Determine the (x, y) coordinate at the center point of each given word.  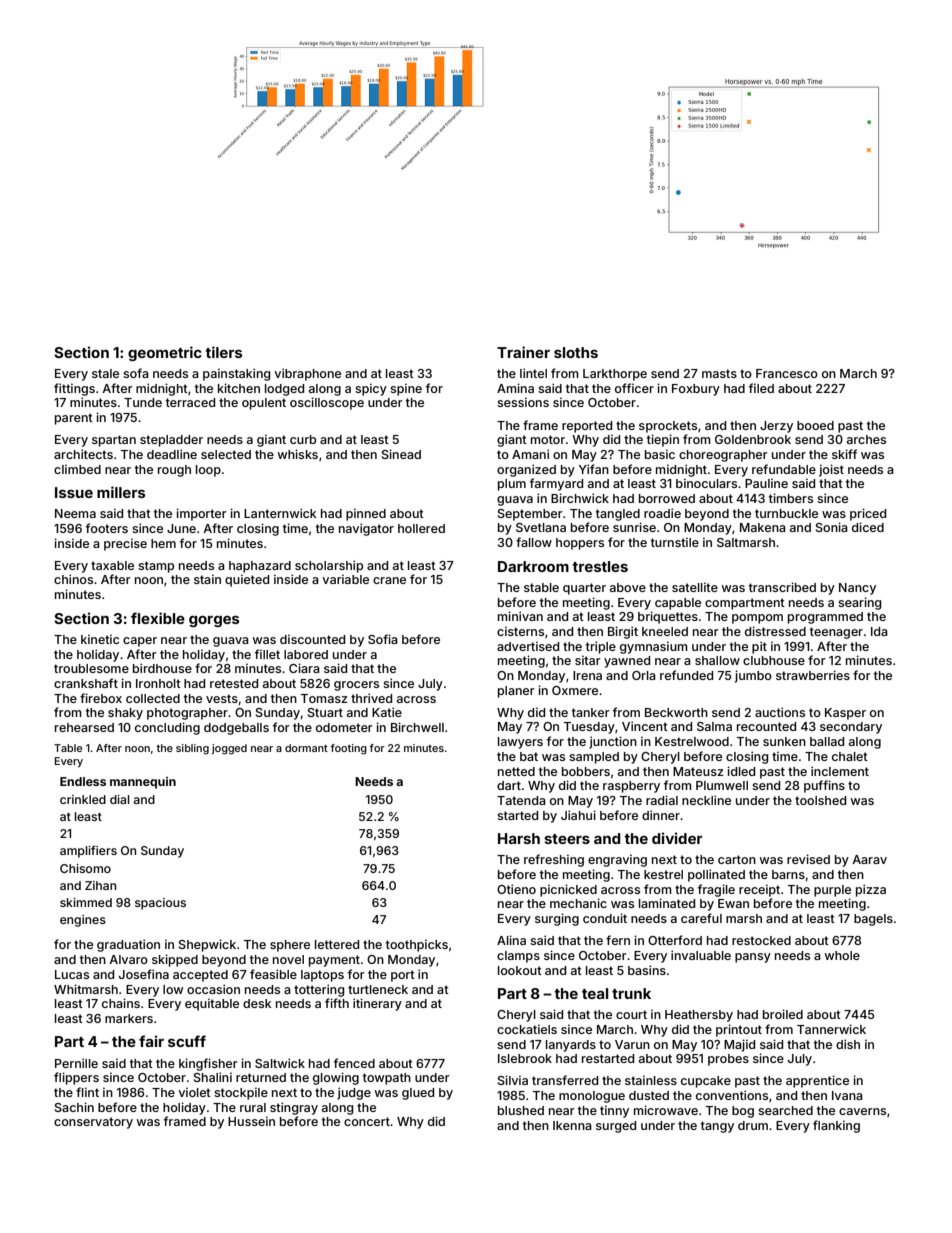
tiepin (663, 440)
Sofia (383, 639)
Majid (739, 1045)
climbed (77, 469)
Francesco (787, 373)
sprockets (668, 427)
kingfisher (208, 1064)
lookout (520, 970)
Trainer (523, 352)
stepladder (171, 441)
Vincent (645, 726)
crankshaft (86, 683)
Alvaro (128, 959)
